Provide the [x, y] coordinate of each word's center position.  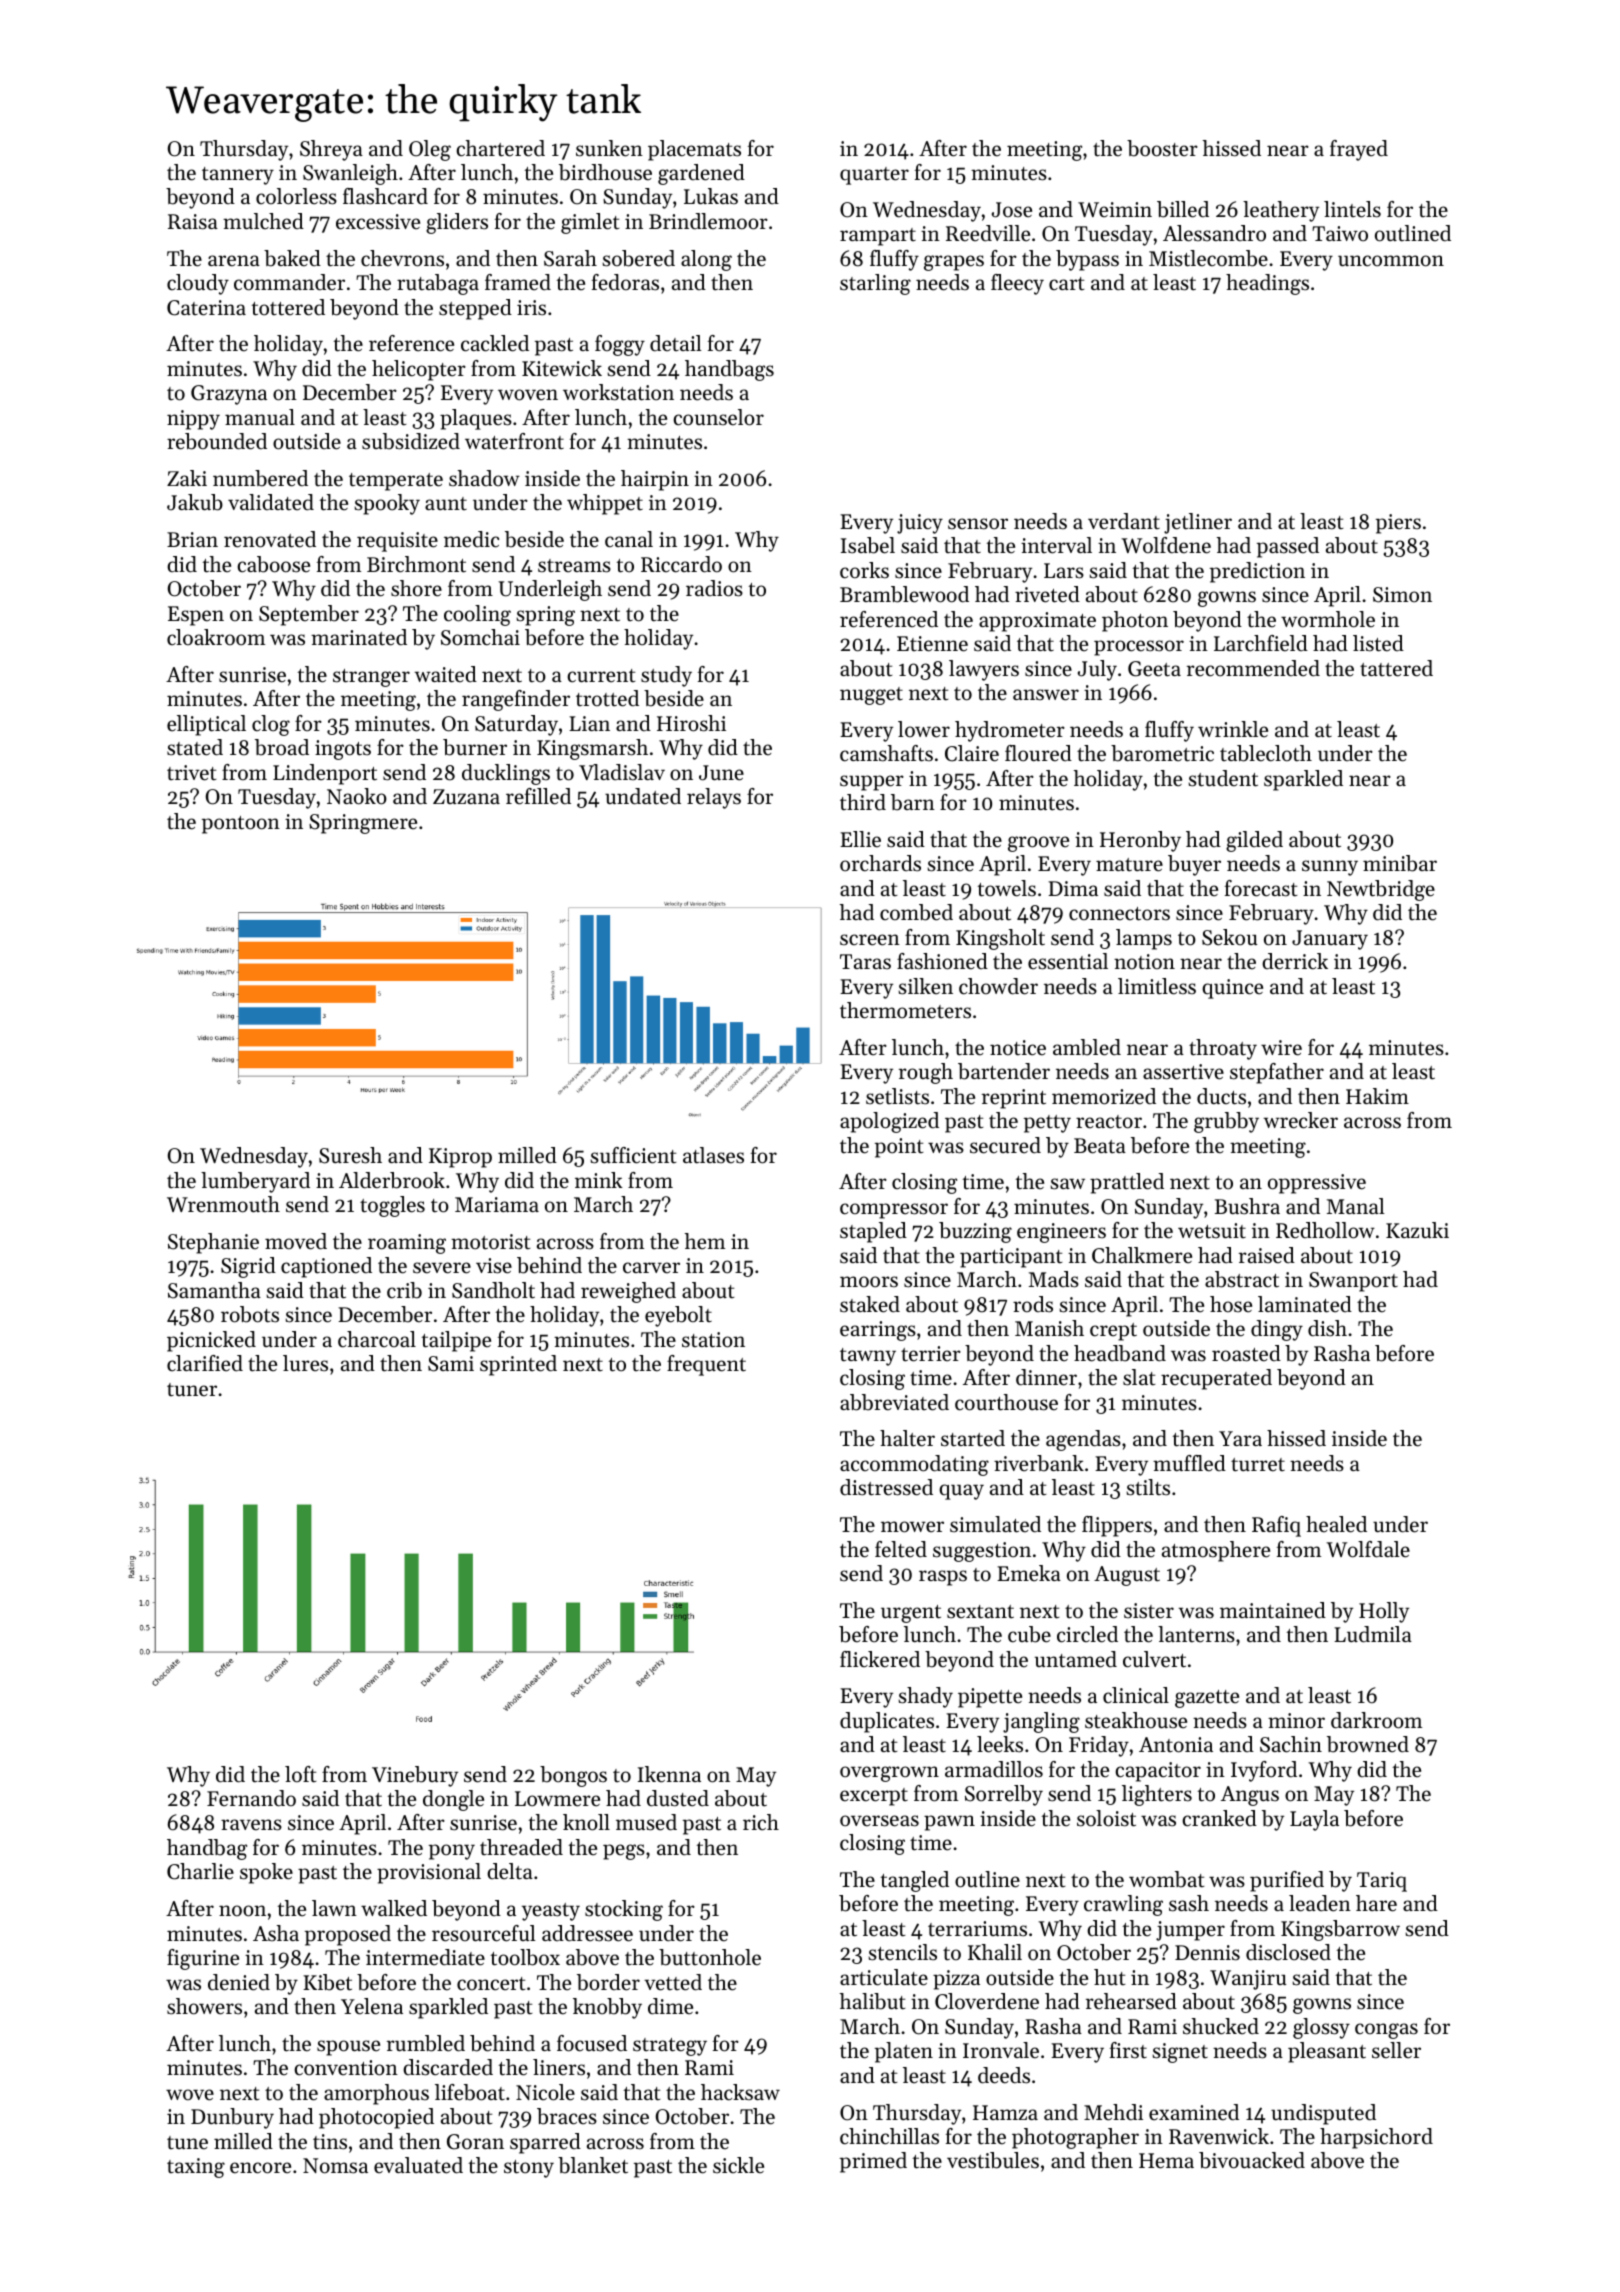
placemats [694, 150]
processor [1139, 648]
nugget [871, 696]
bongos [573, 1776]
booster [1162, 148]
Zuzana [466, 796]
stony [529, 2169]
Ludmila [1373, 1634]
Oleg [430, 150]
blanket [593, 2165]
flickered [880, 1659]
